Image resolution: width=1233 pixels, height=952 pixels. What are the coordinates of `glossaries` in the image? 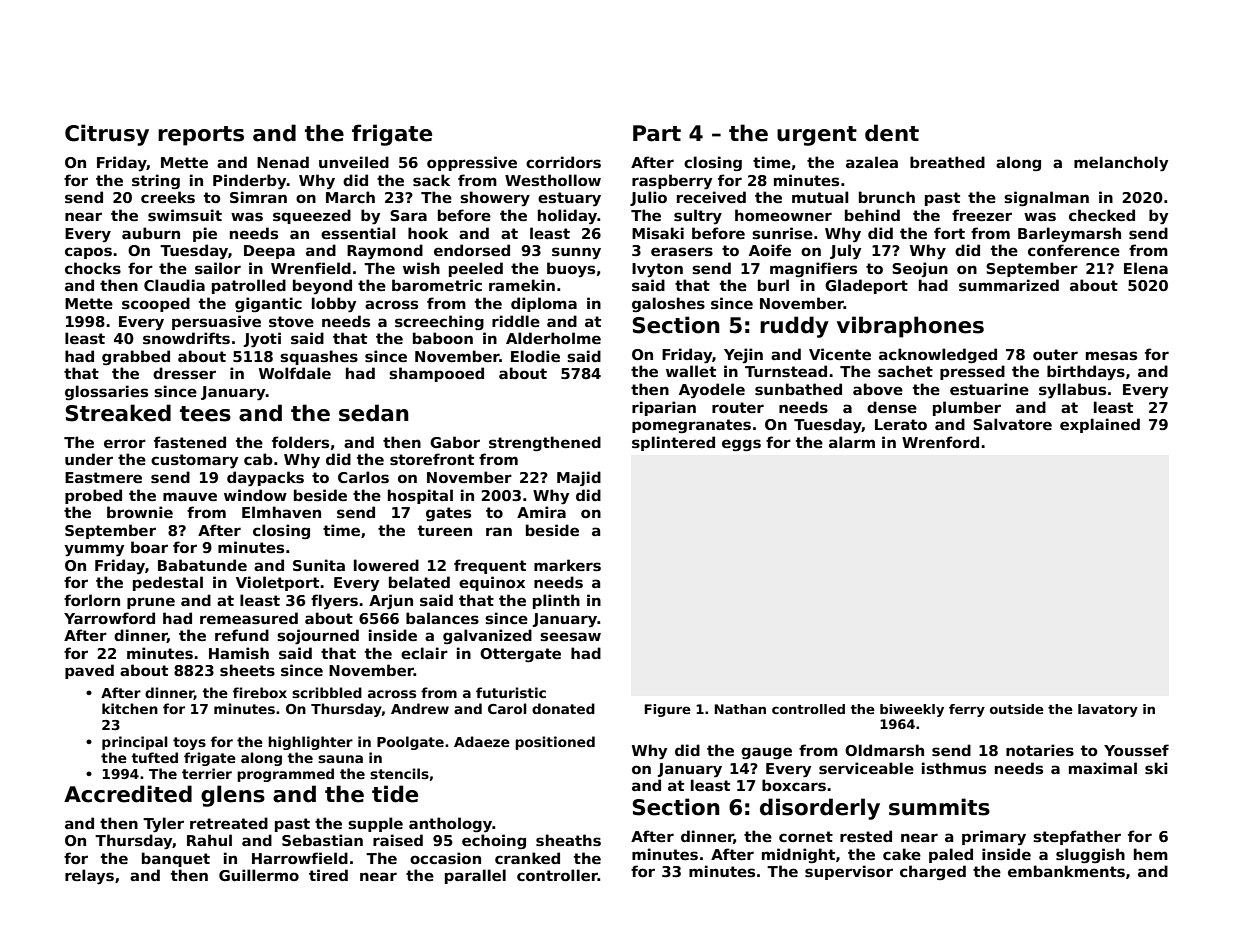 It's located at (106, 392).
